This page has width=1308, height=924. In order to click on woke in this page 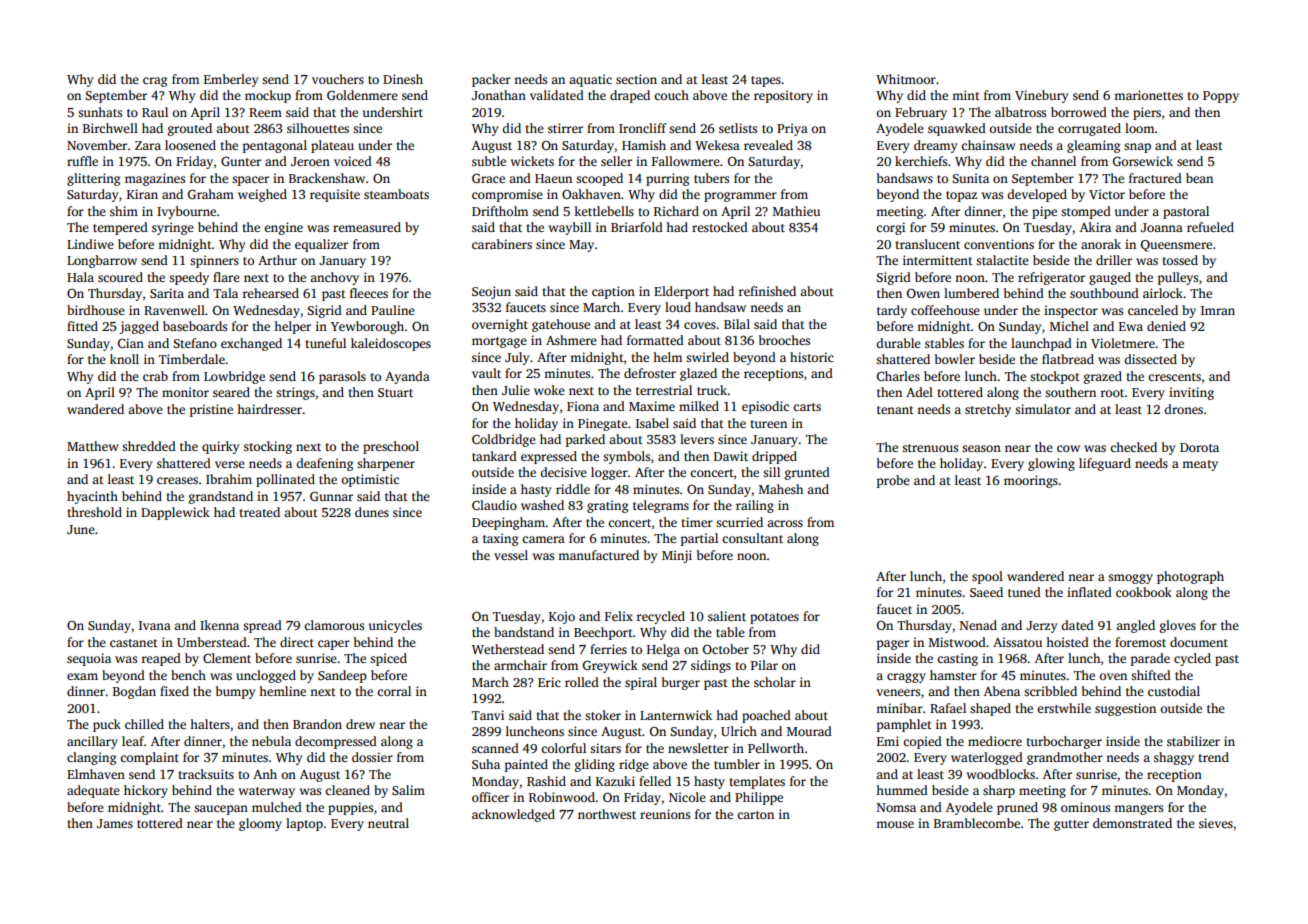, I will do `click(549, 390)`.
